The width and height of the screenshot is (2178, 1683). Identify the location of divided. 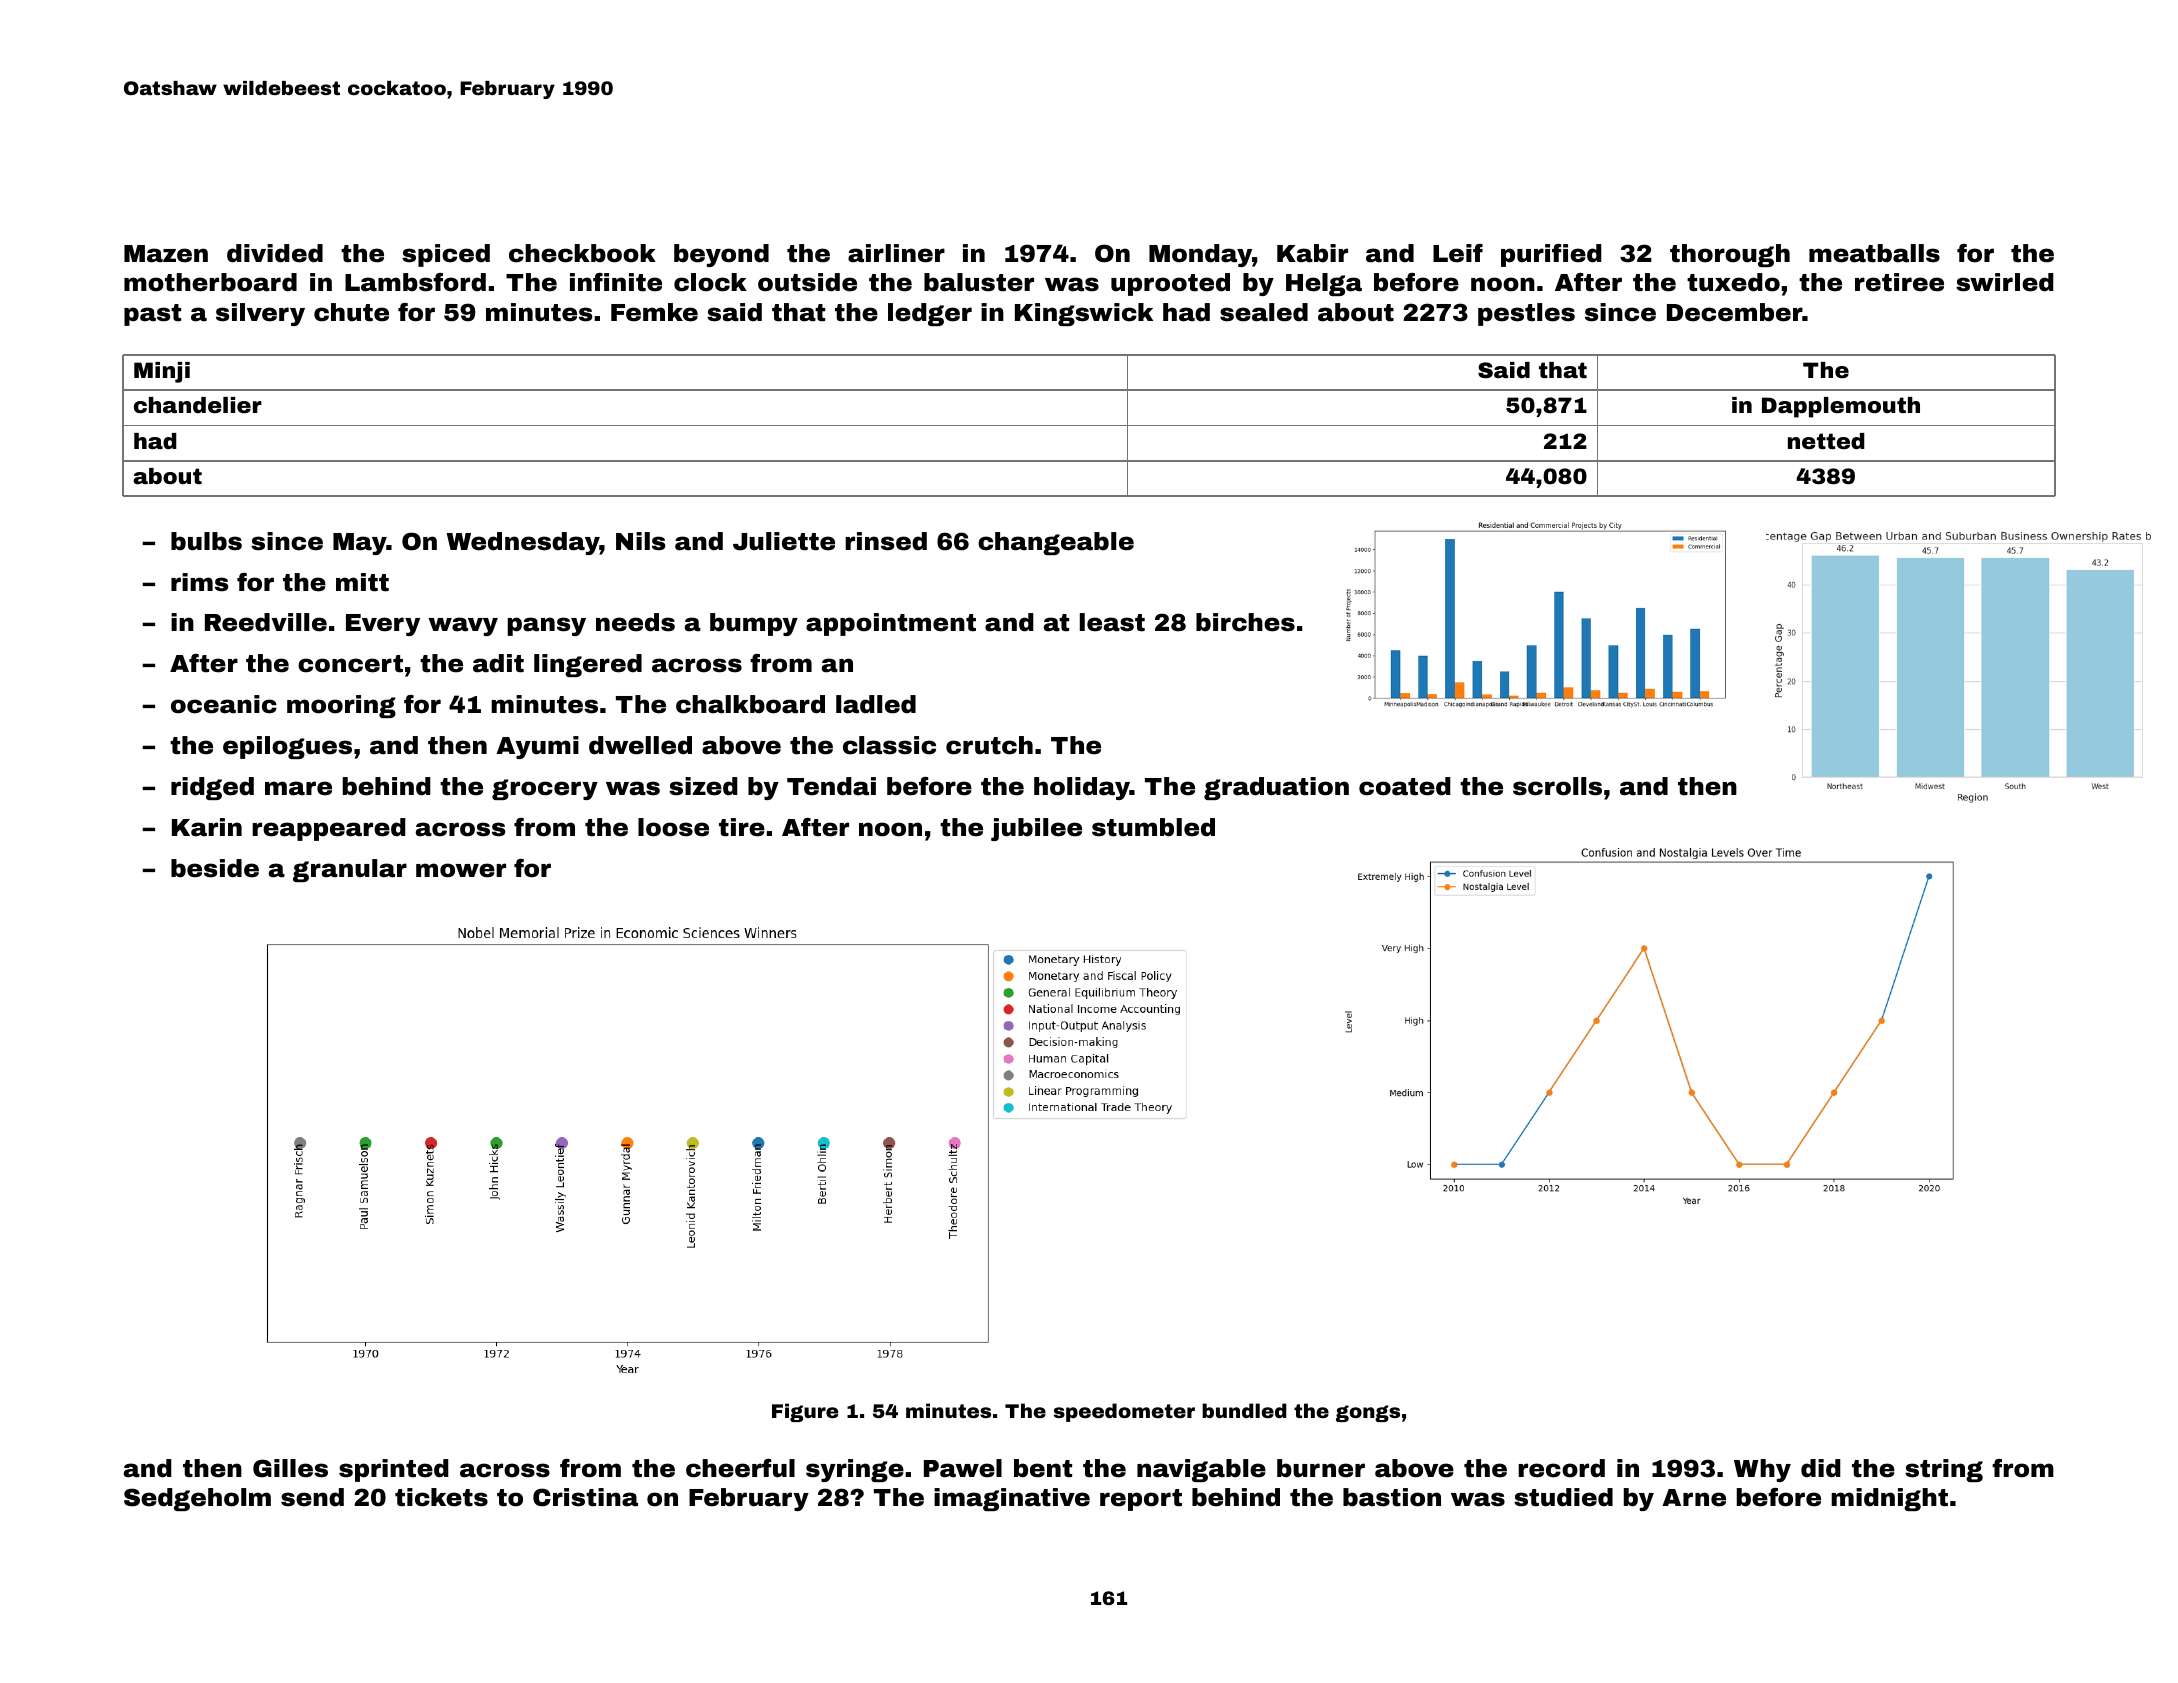
(275, 253).
